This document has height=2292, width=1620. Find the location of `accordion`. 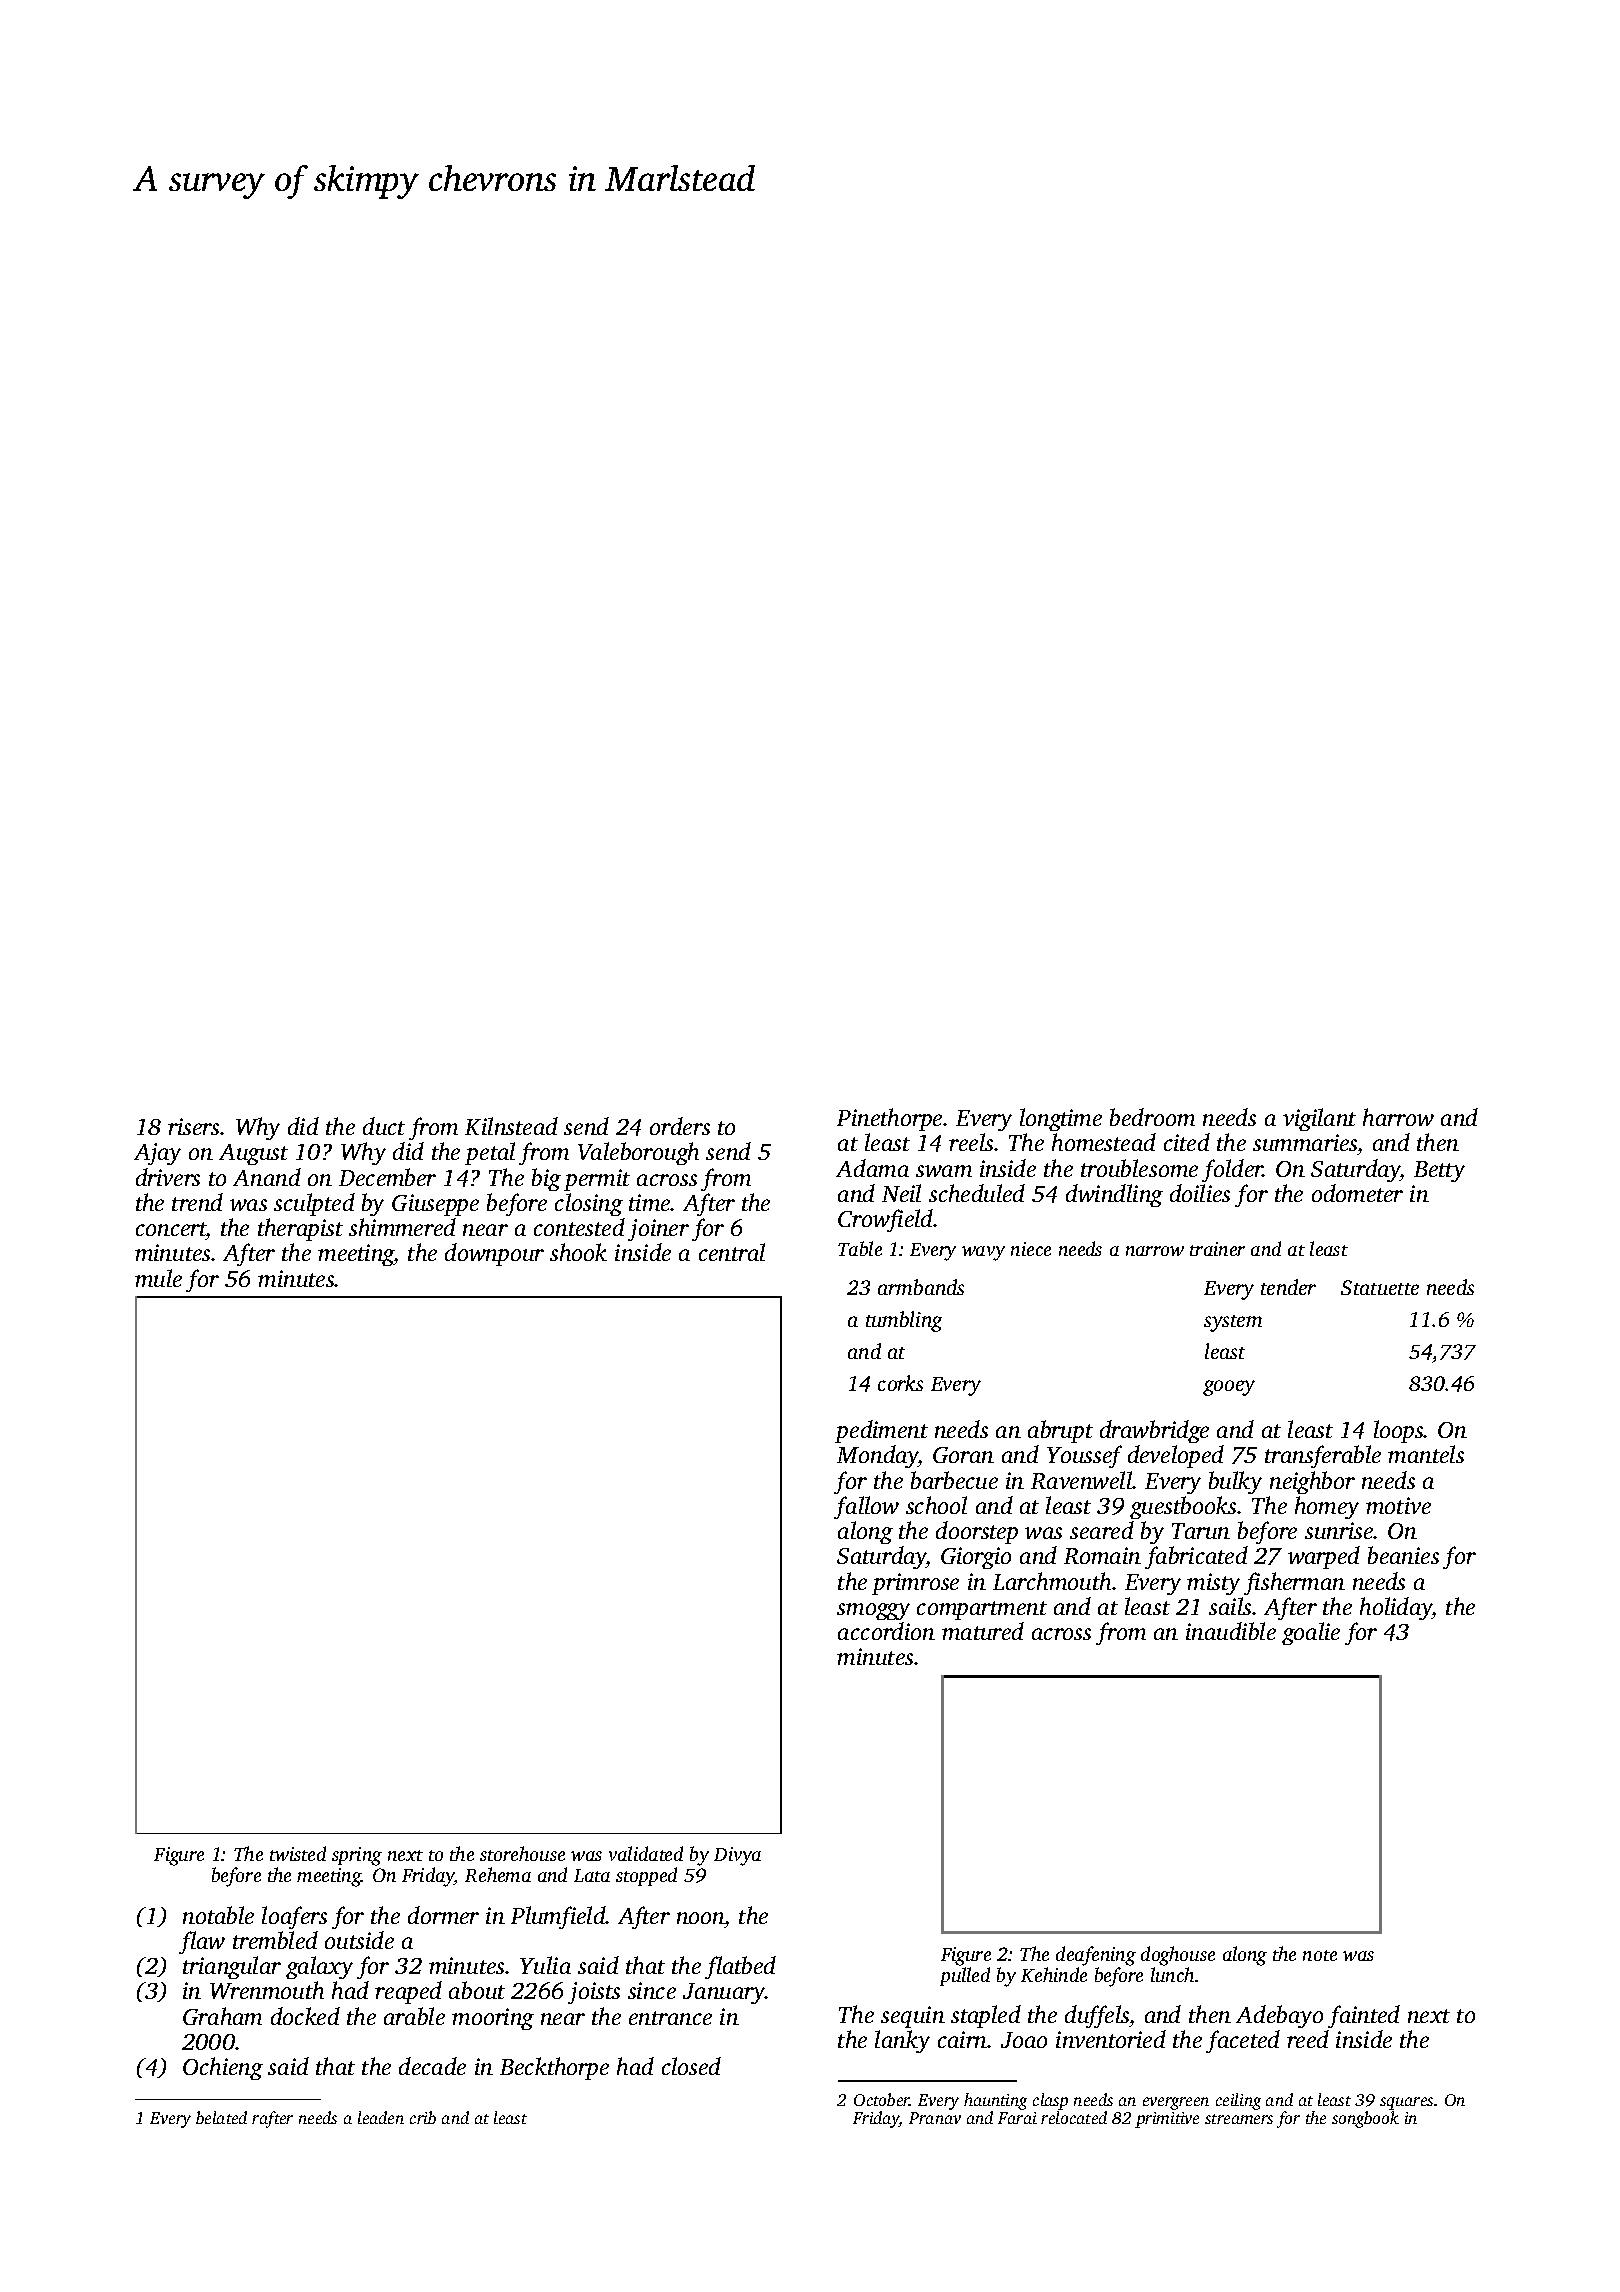

accordion is located at coordinates (886, 1631).
